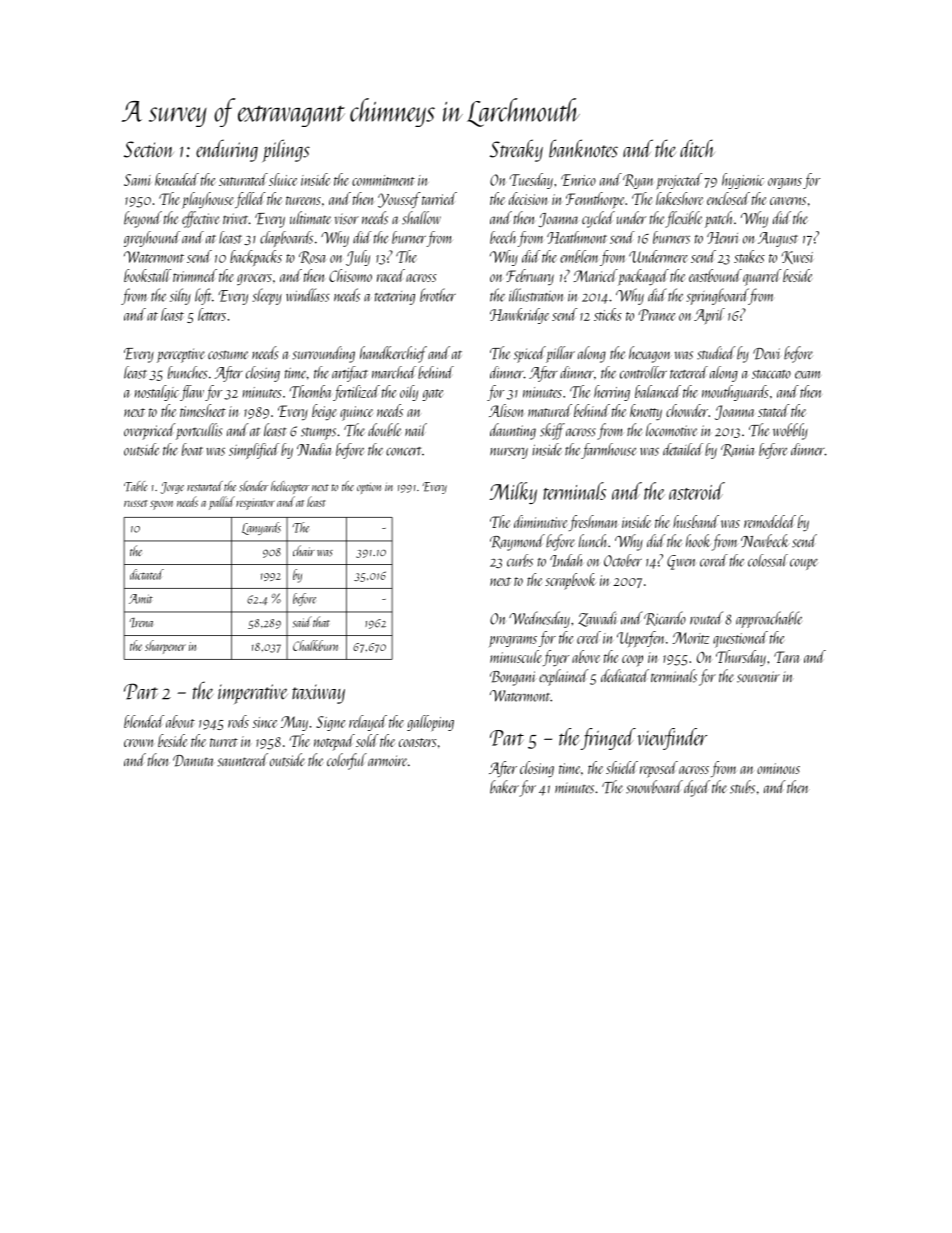 The image size is (952, 1233). Describe the element at coordinates (149, 149) in the screenshot. I see `Section` at that location.
